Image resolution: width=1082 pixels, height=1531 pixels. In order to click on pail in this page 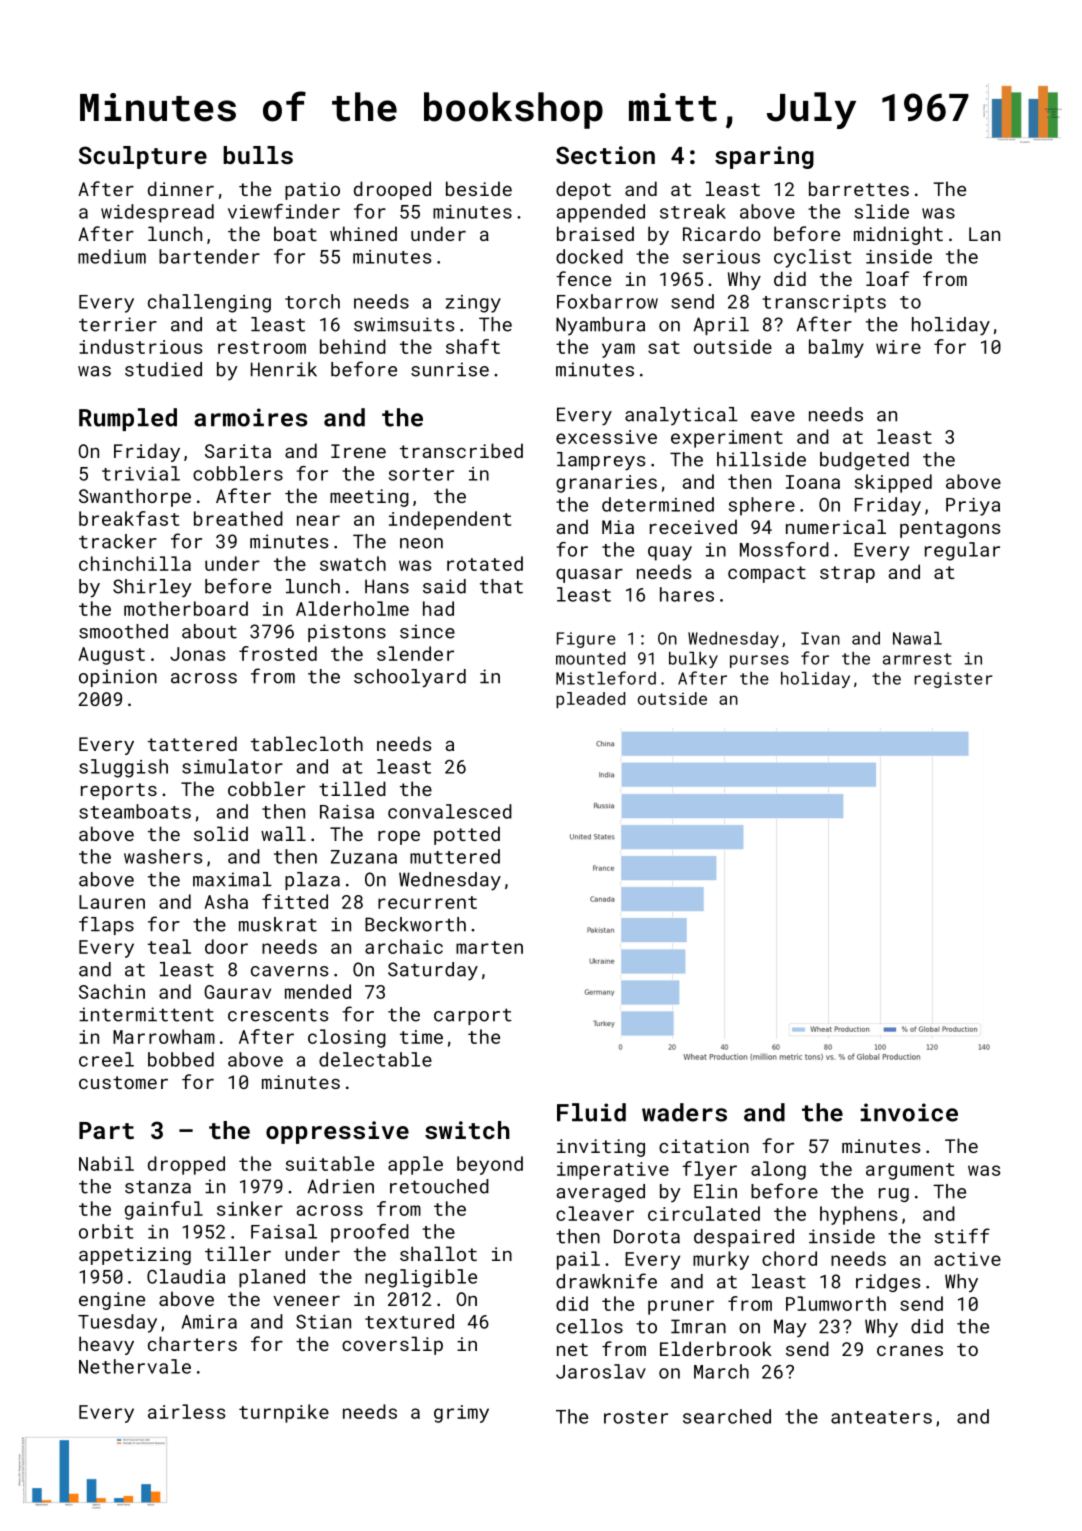, I will do `click(578, 1260)`.
